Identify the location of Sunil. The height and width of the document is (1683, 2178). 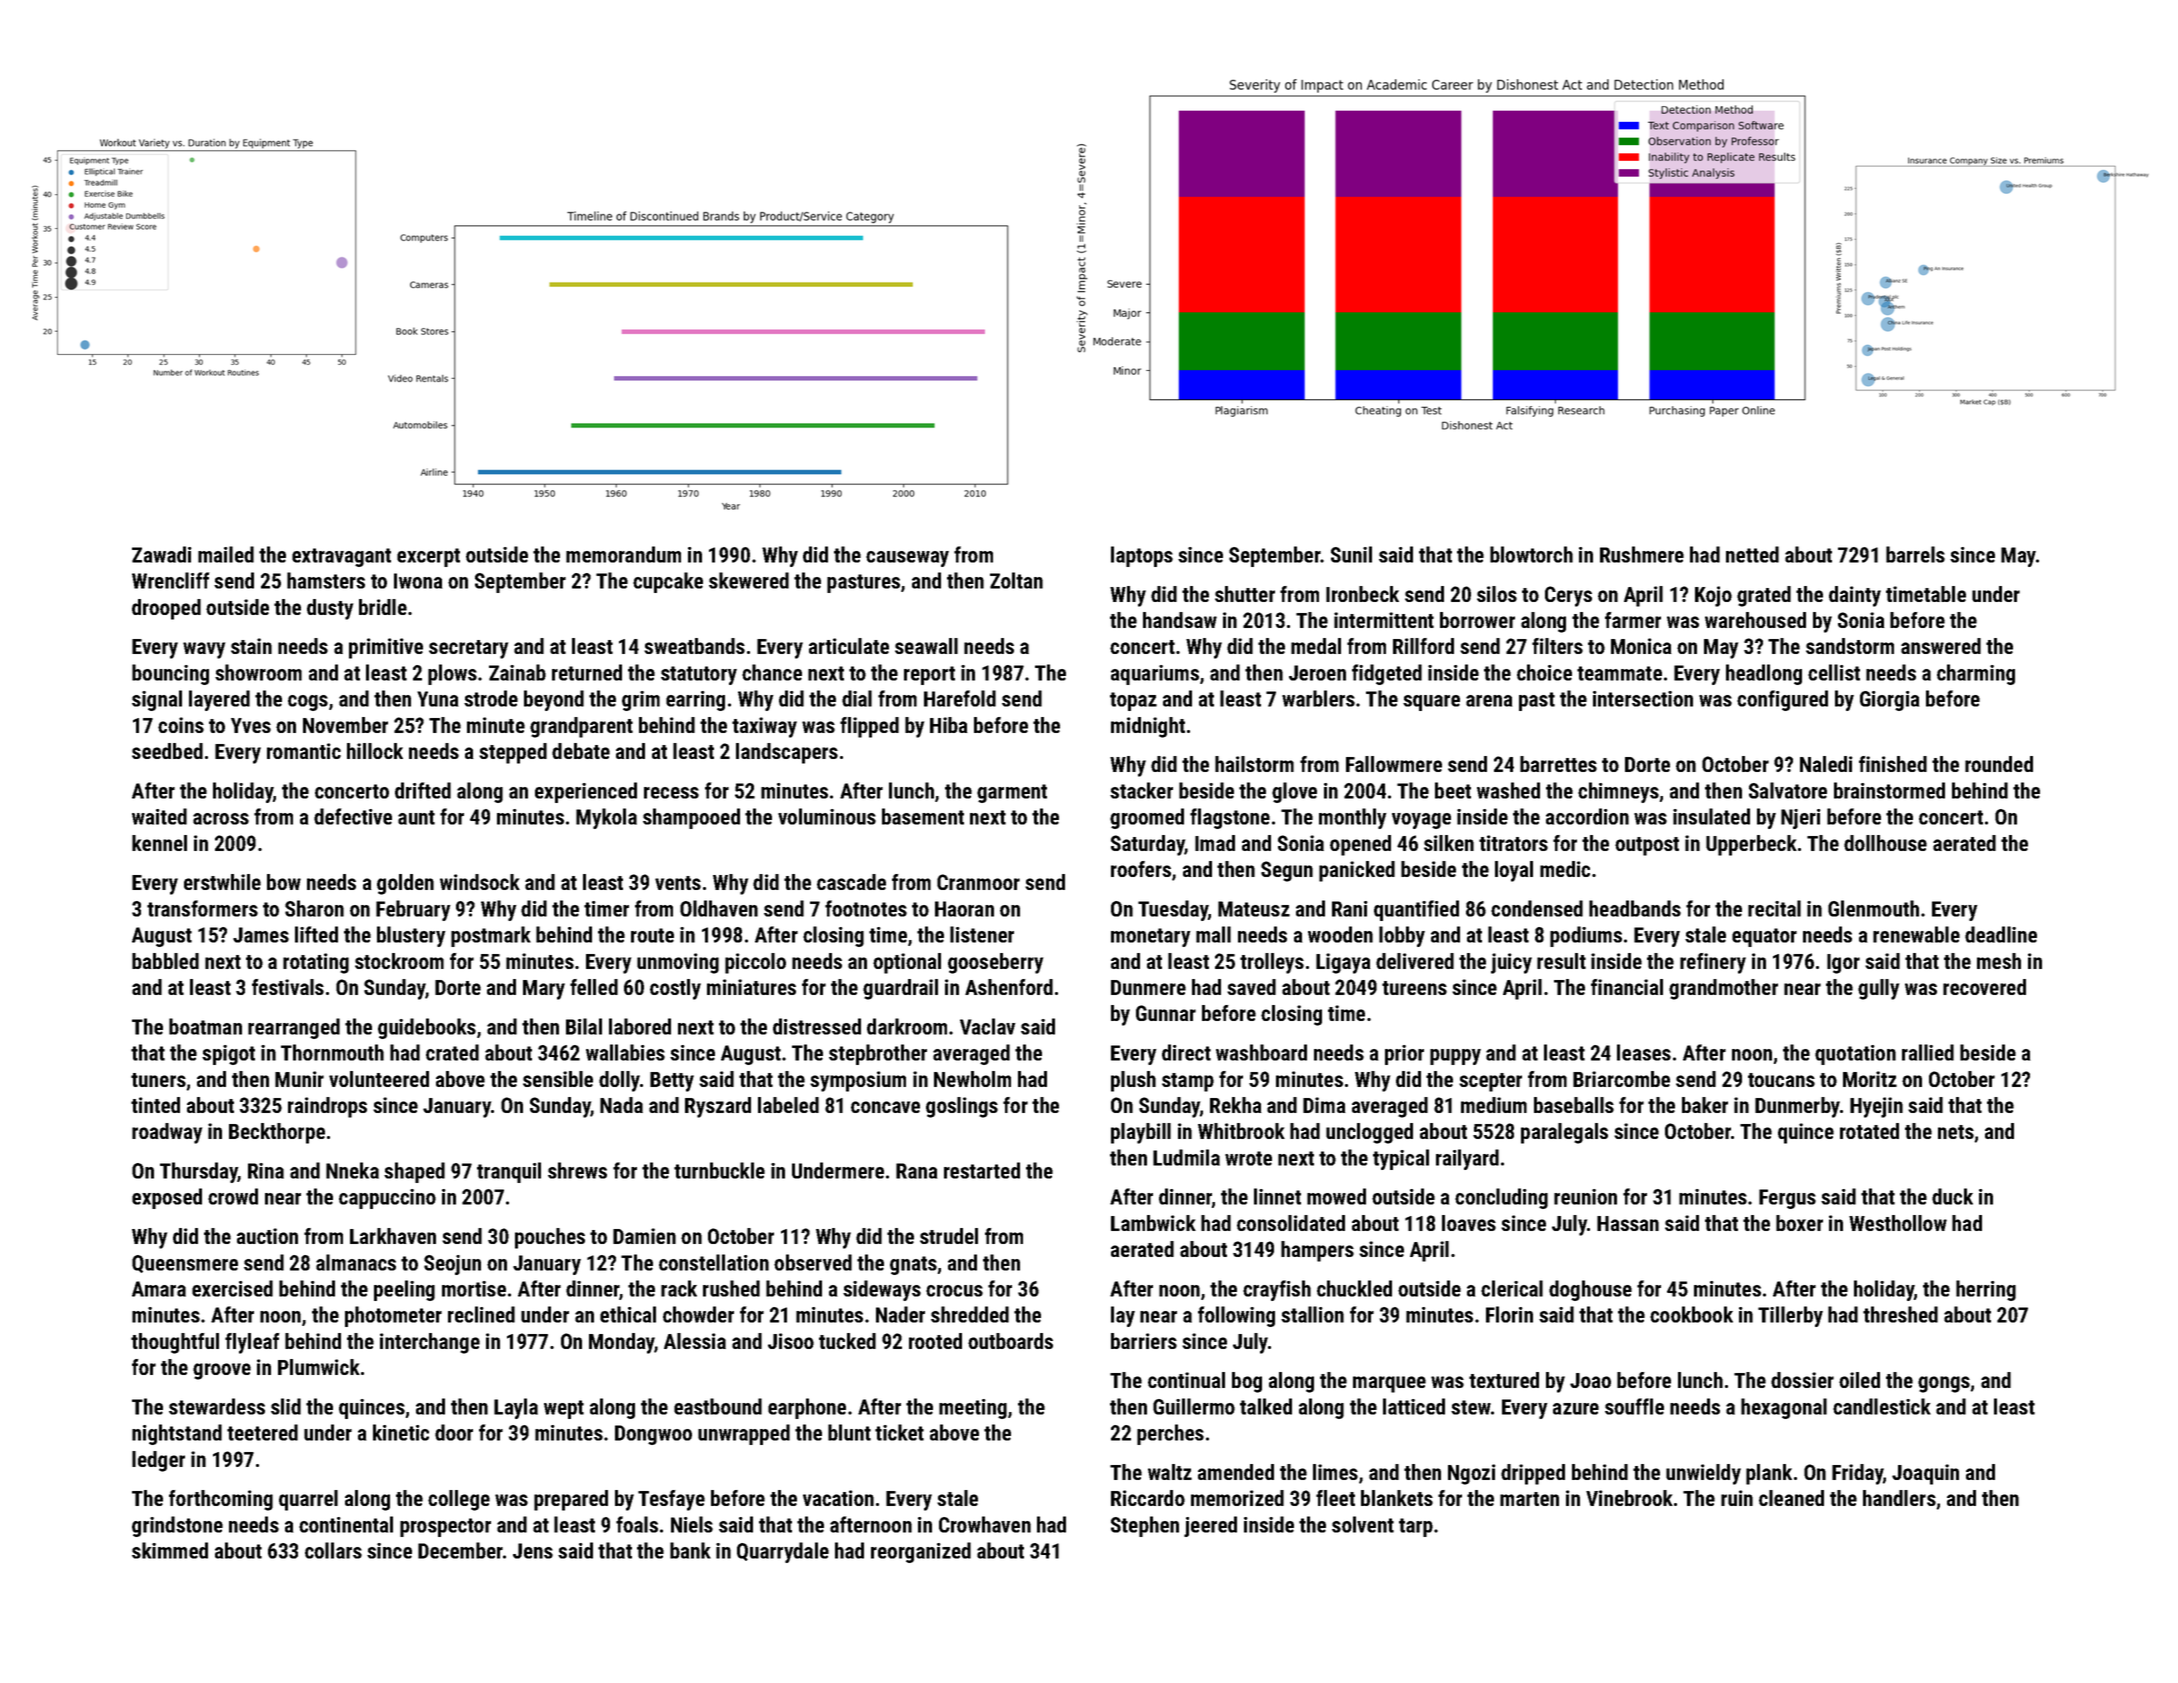
(1351, 554).
